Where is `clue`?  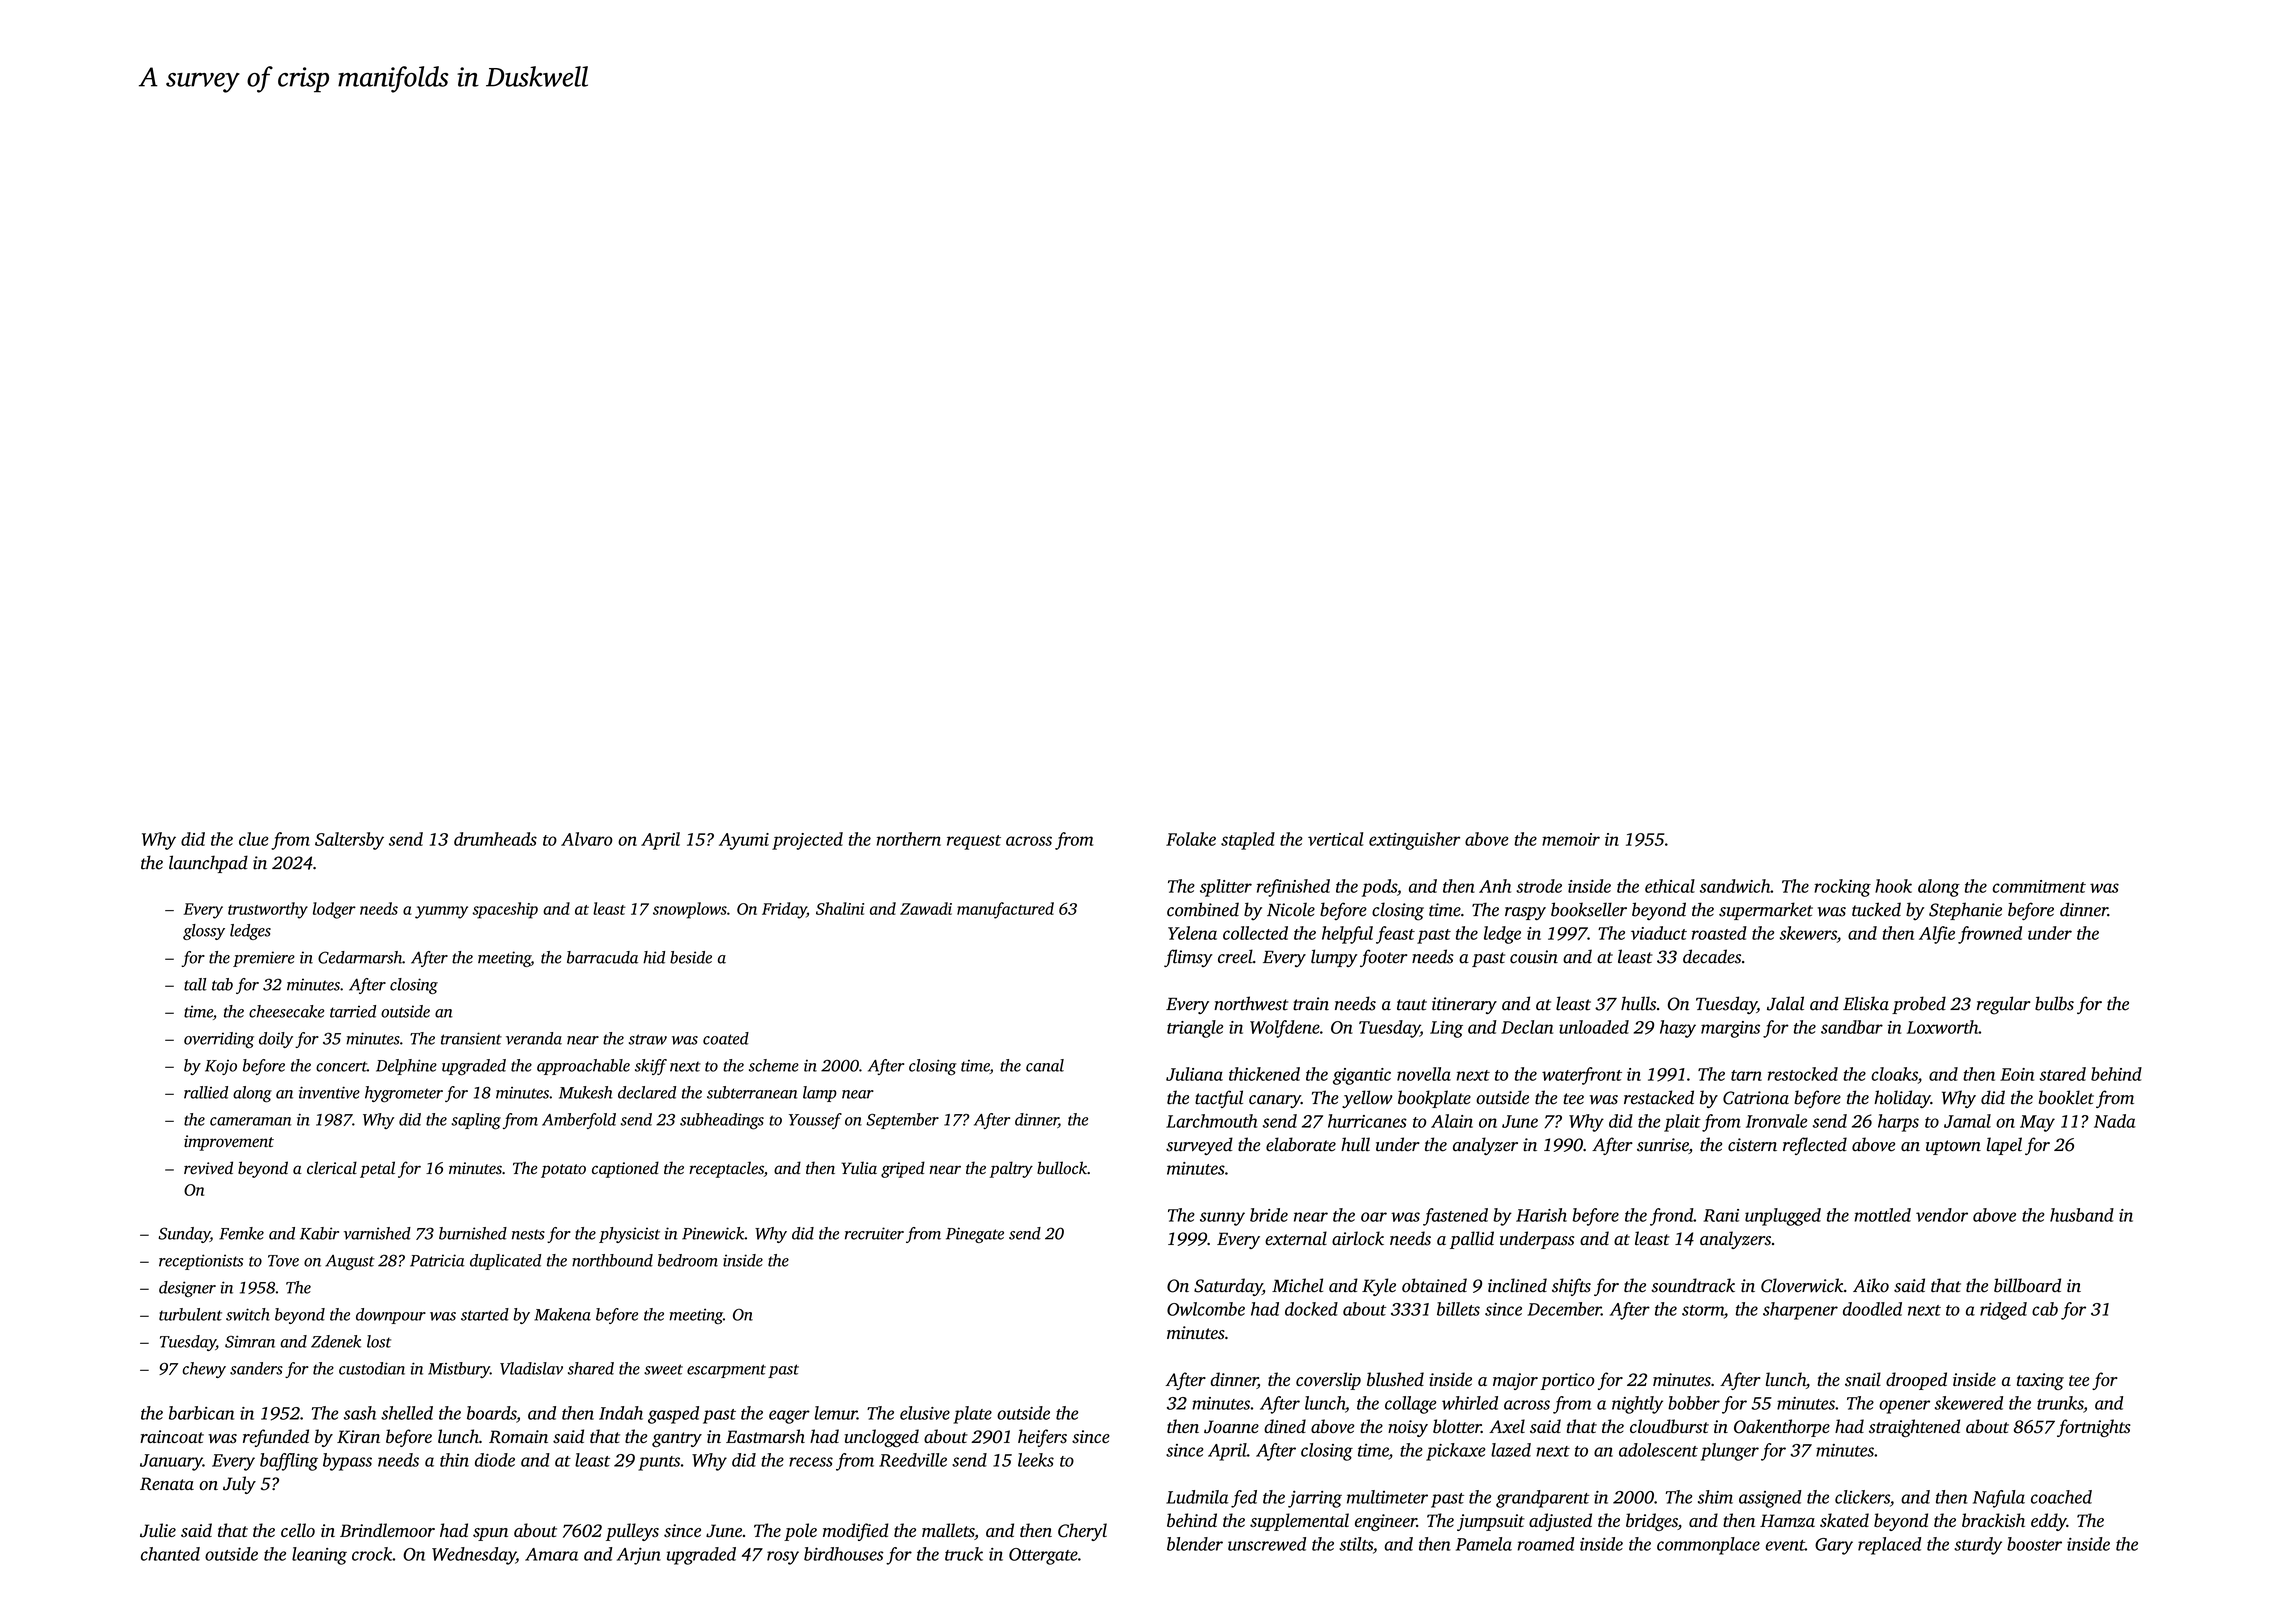
clue is located at coordinates (254, 839).
